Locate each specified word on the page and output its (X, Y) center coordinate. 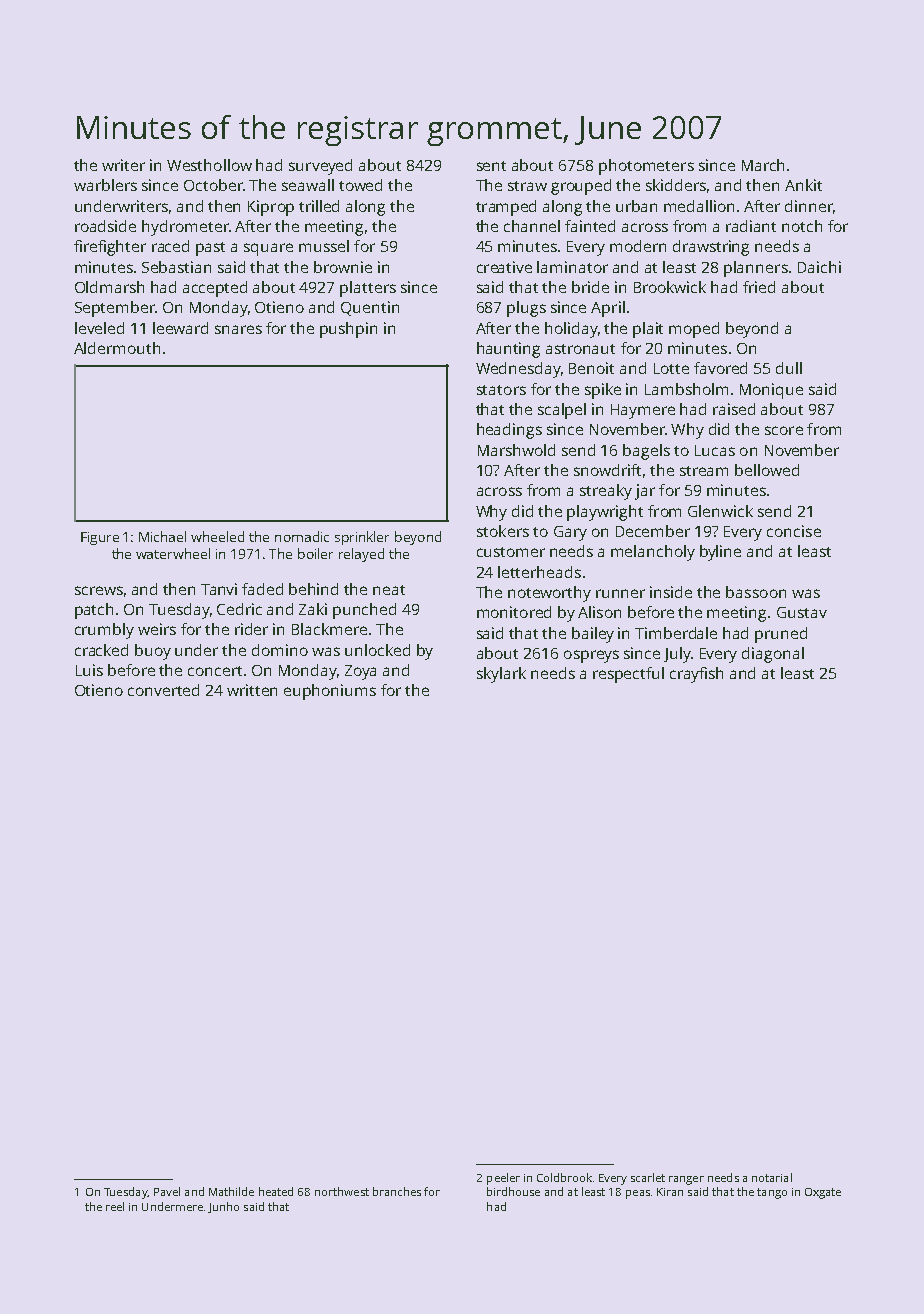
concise (794, 531)
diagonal (773, 655)
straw (527, 186)
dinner (809, 206)
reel (115, 1206)
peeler (503, 1179)
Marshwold (516, 450)
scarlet (648, 1177)
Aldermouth (117, 348)
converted (163, 690)
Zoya (360, 672)
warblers (105, 185)
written (252, 690)
